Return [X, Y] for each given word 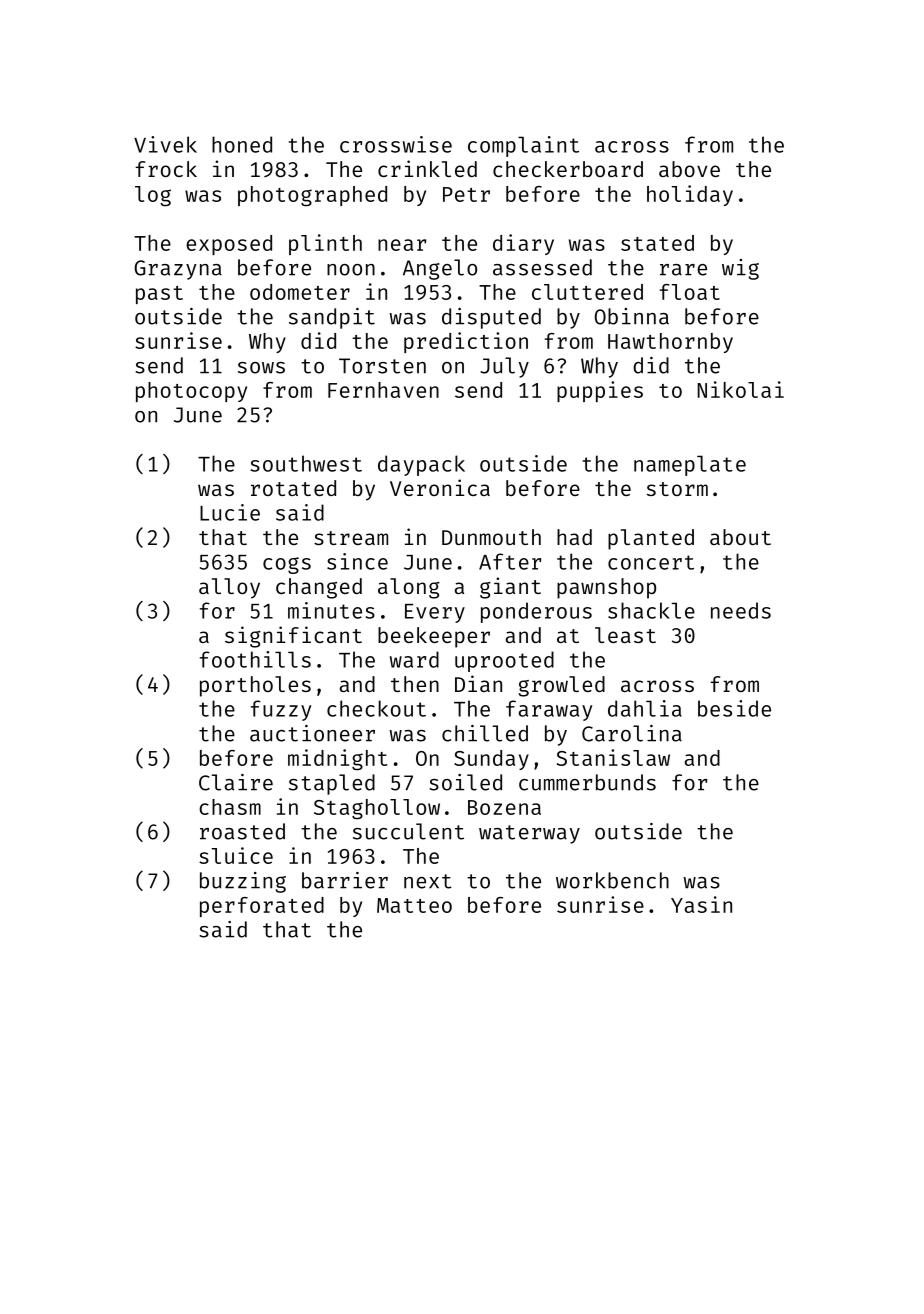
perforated [262, 907]
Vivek [165, 144]
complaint [523, 146]
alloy [229, 588]
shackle [651, 610]
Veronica [440, 487]
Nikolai [741, 389]
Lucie [230, 512]
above [689, 169]
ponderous [536, 612]
